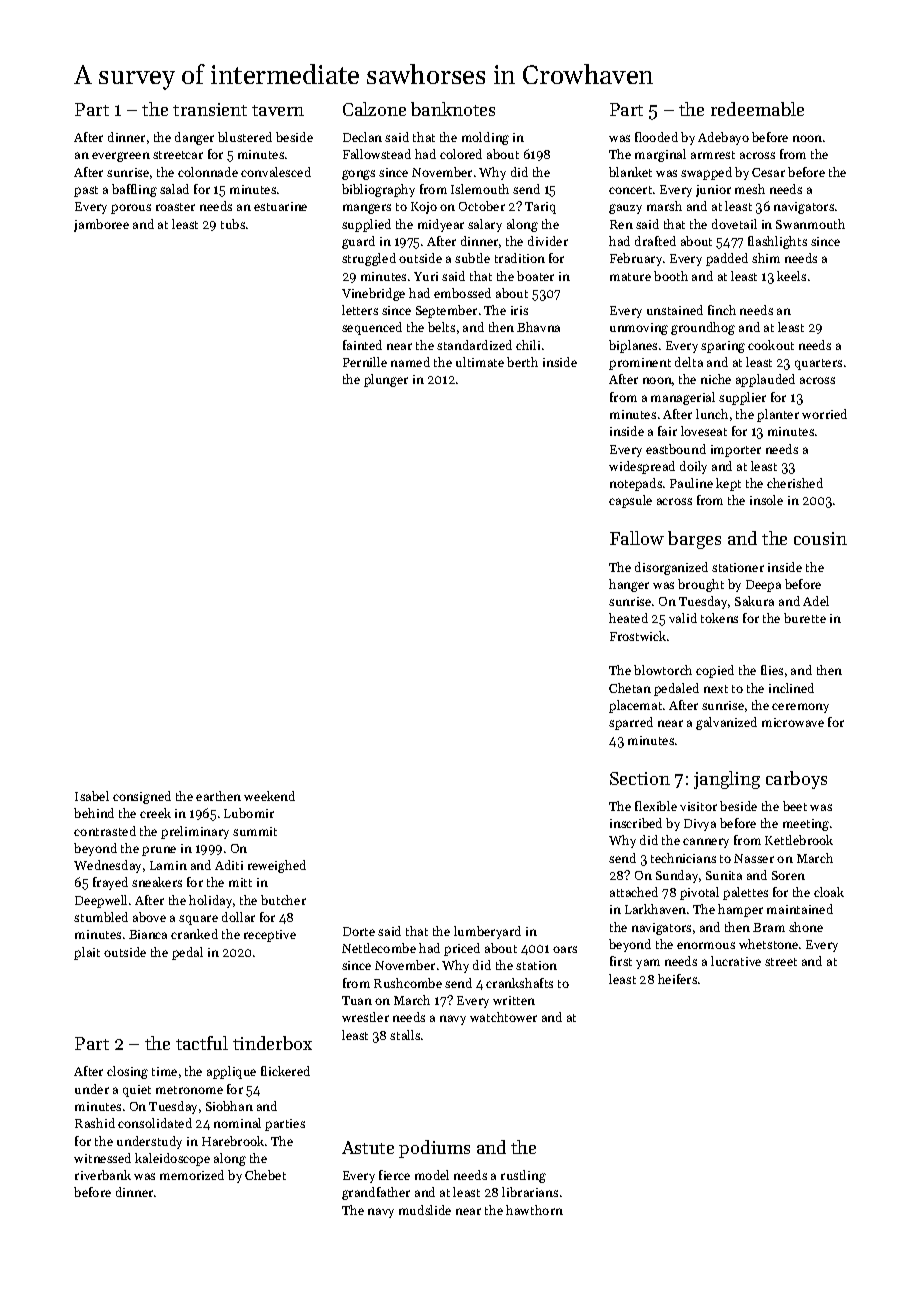  Describe the element at coordinates (757, 109) in the screenshot. I see `redeemable` at that location.
